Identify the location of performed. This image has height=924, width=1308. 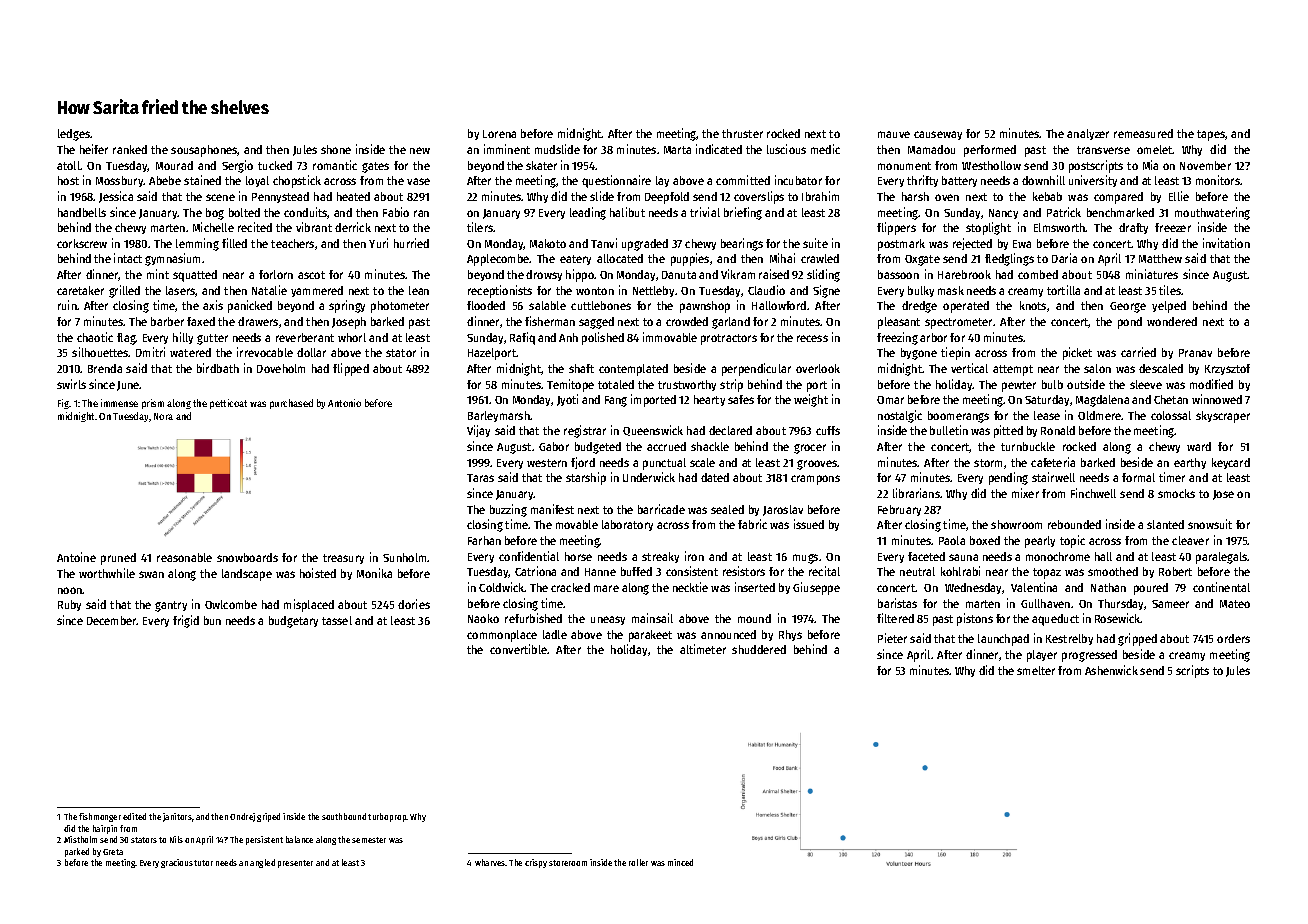
(990, 151).
